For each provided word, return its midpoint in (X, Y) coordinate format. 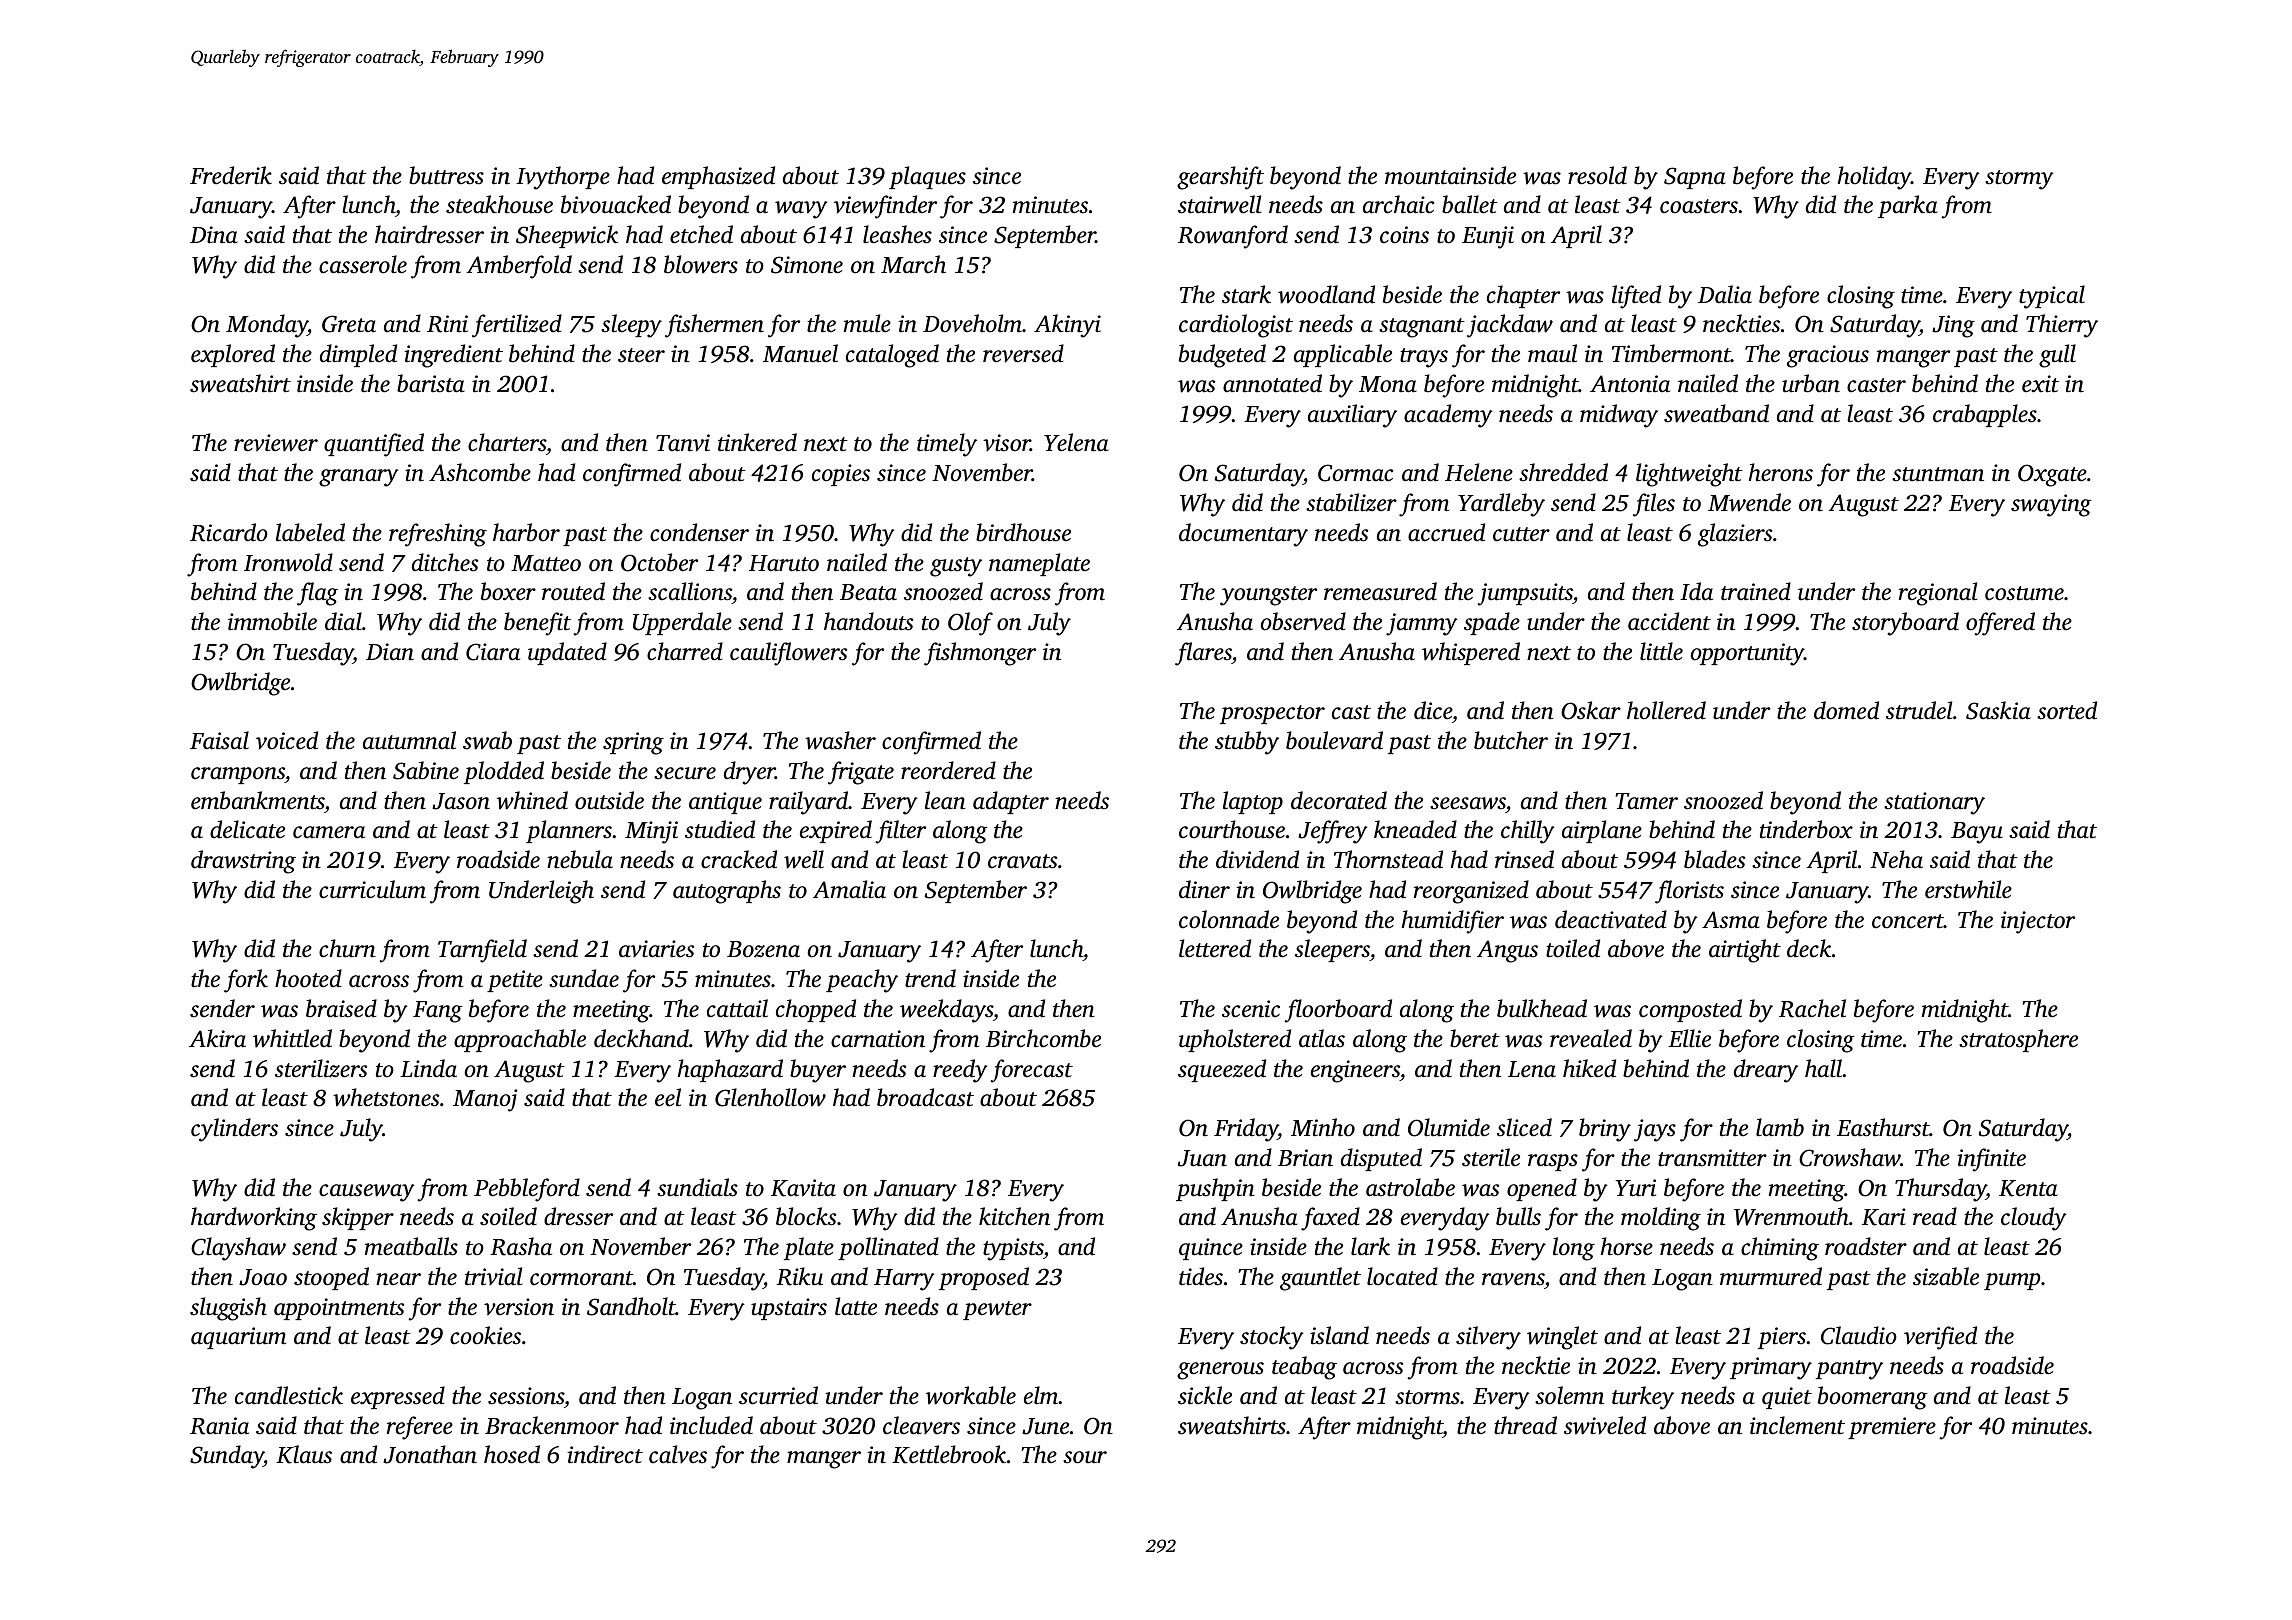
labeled (310, 532)
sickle (1205, 1395)
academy (1448, 416)
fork (246, 981)
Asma (1731, 920)
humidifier (1453, 922)
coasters (1699, 206)
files (1654, 505)
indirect (605, 1454)
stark (1246, 294)
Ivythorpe (563, 178)
